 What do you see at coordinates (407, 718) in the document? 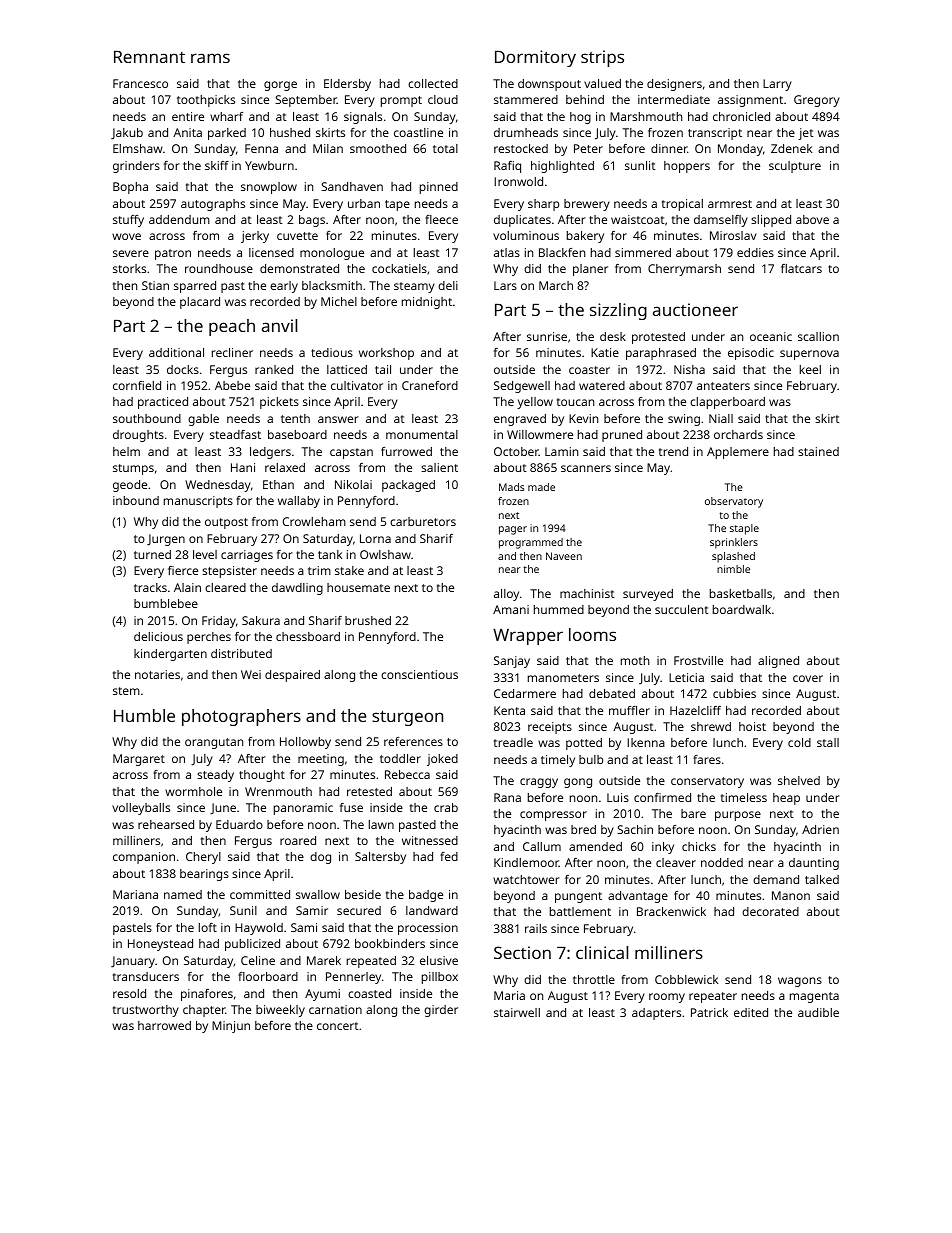
I see `sturgeon` at bounding box center [407, 718].
